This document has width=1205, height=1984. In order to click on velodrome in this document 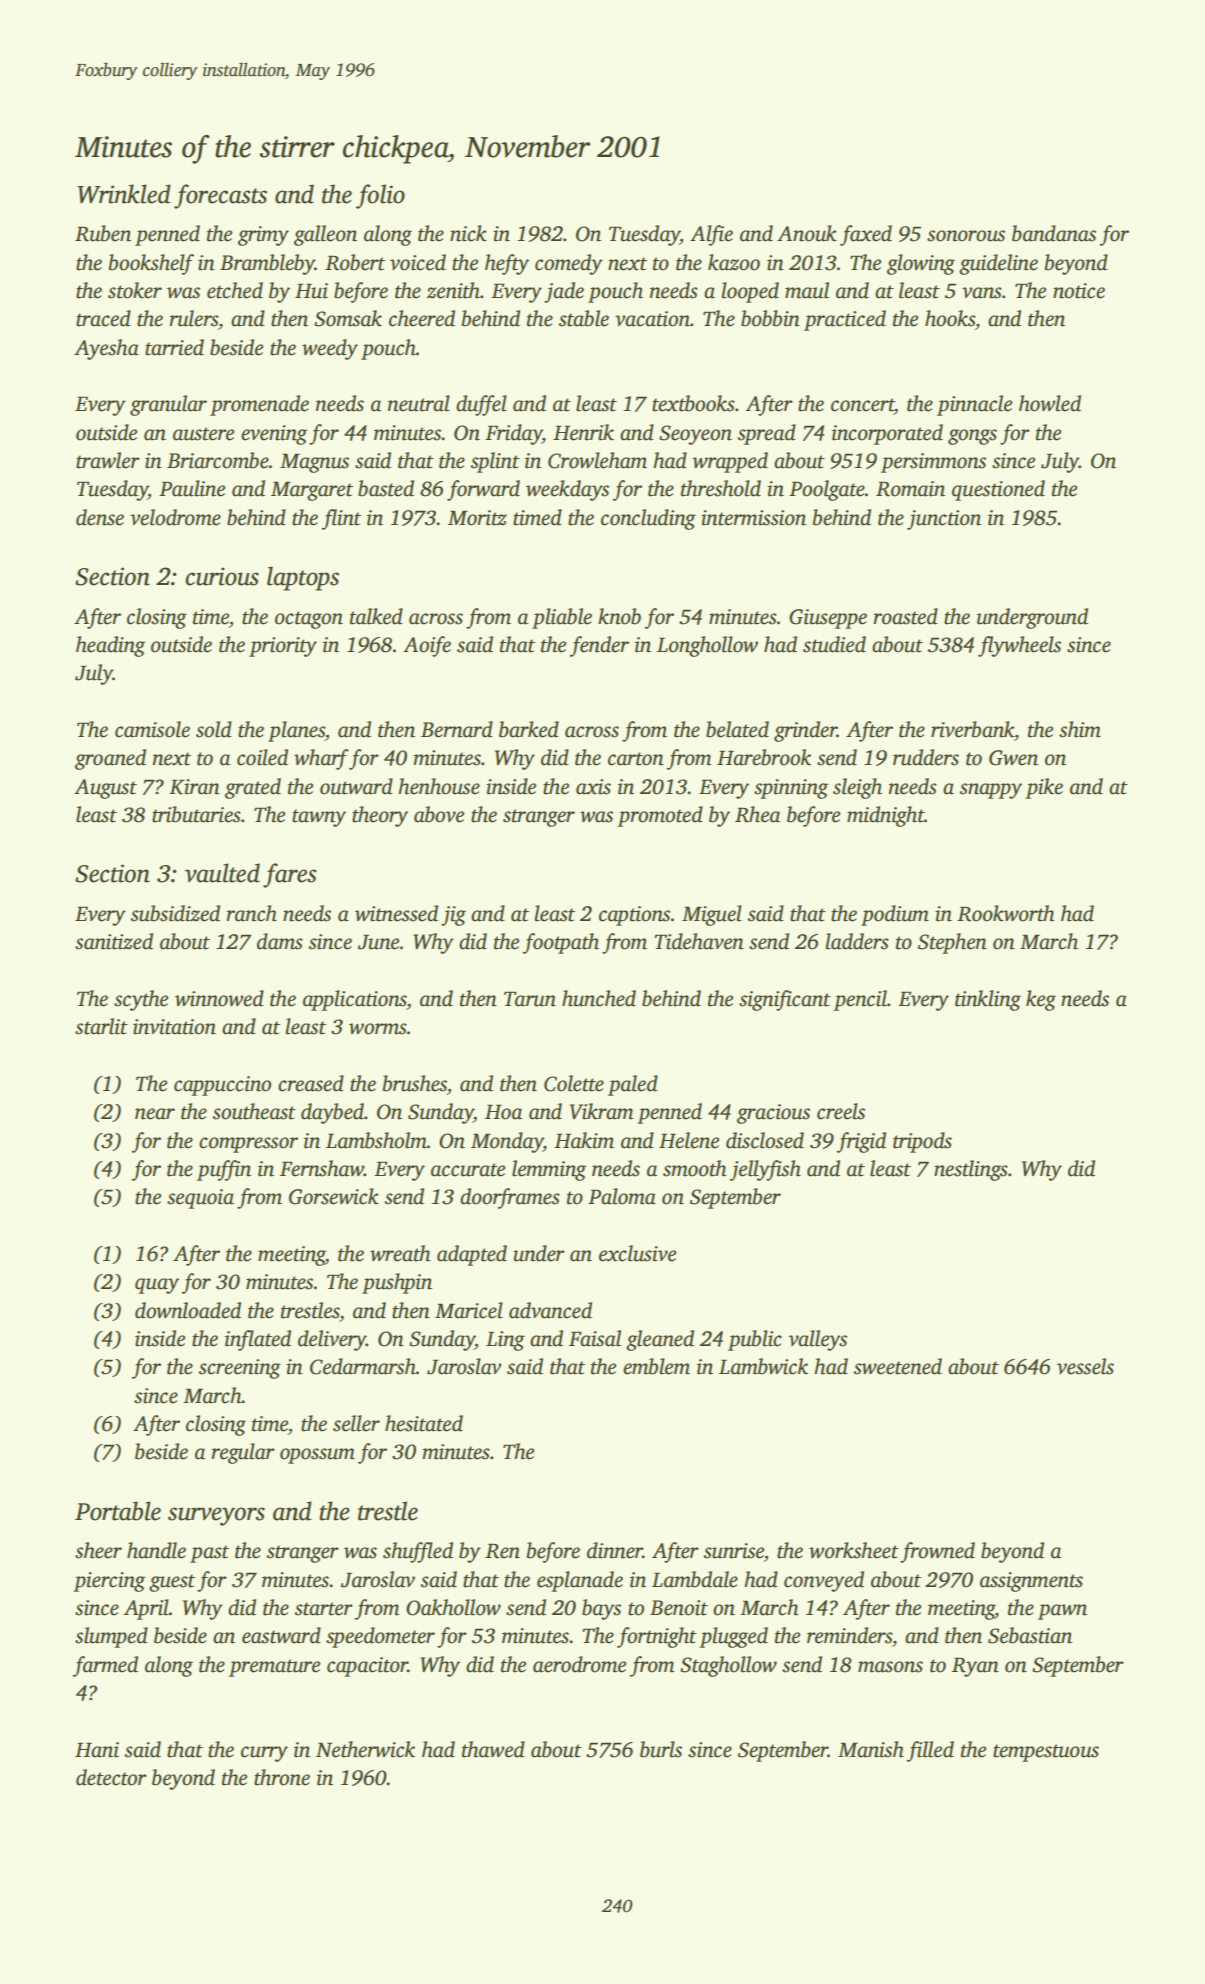, I will do `click(175, 517)`.
